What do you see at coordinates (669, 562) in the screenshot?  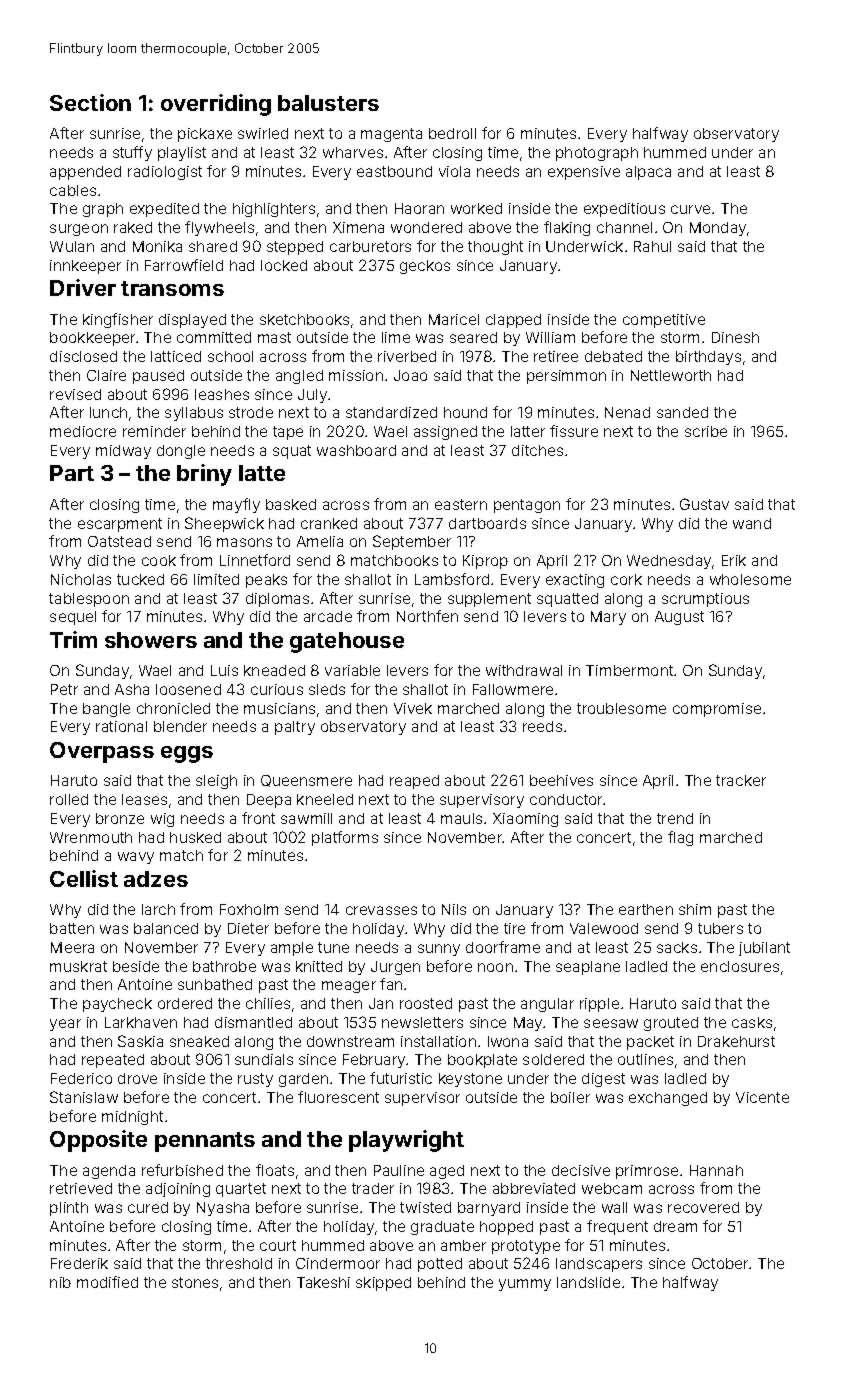 I see `Wednesday` at bounding box center [669, 562].
